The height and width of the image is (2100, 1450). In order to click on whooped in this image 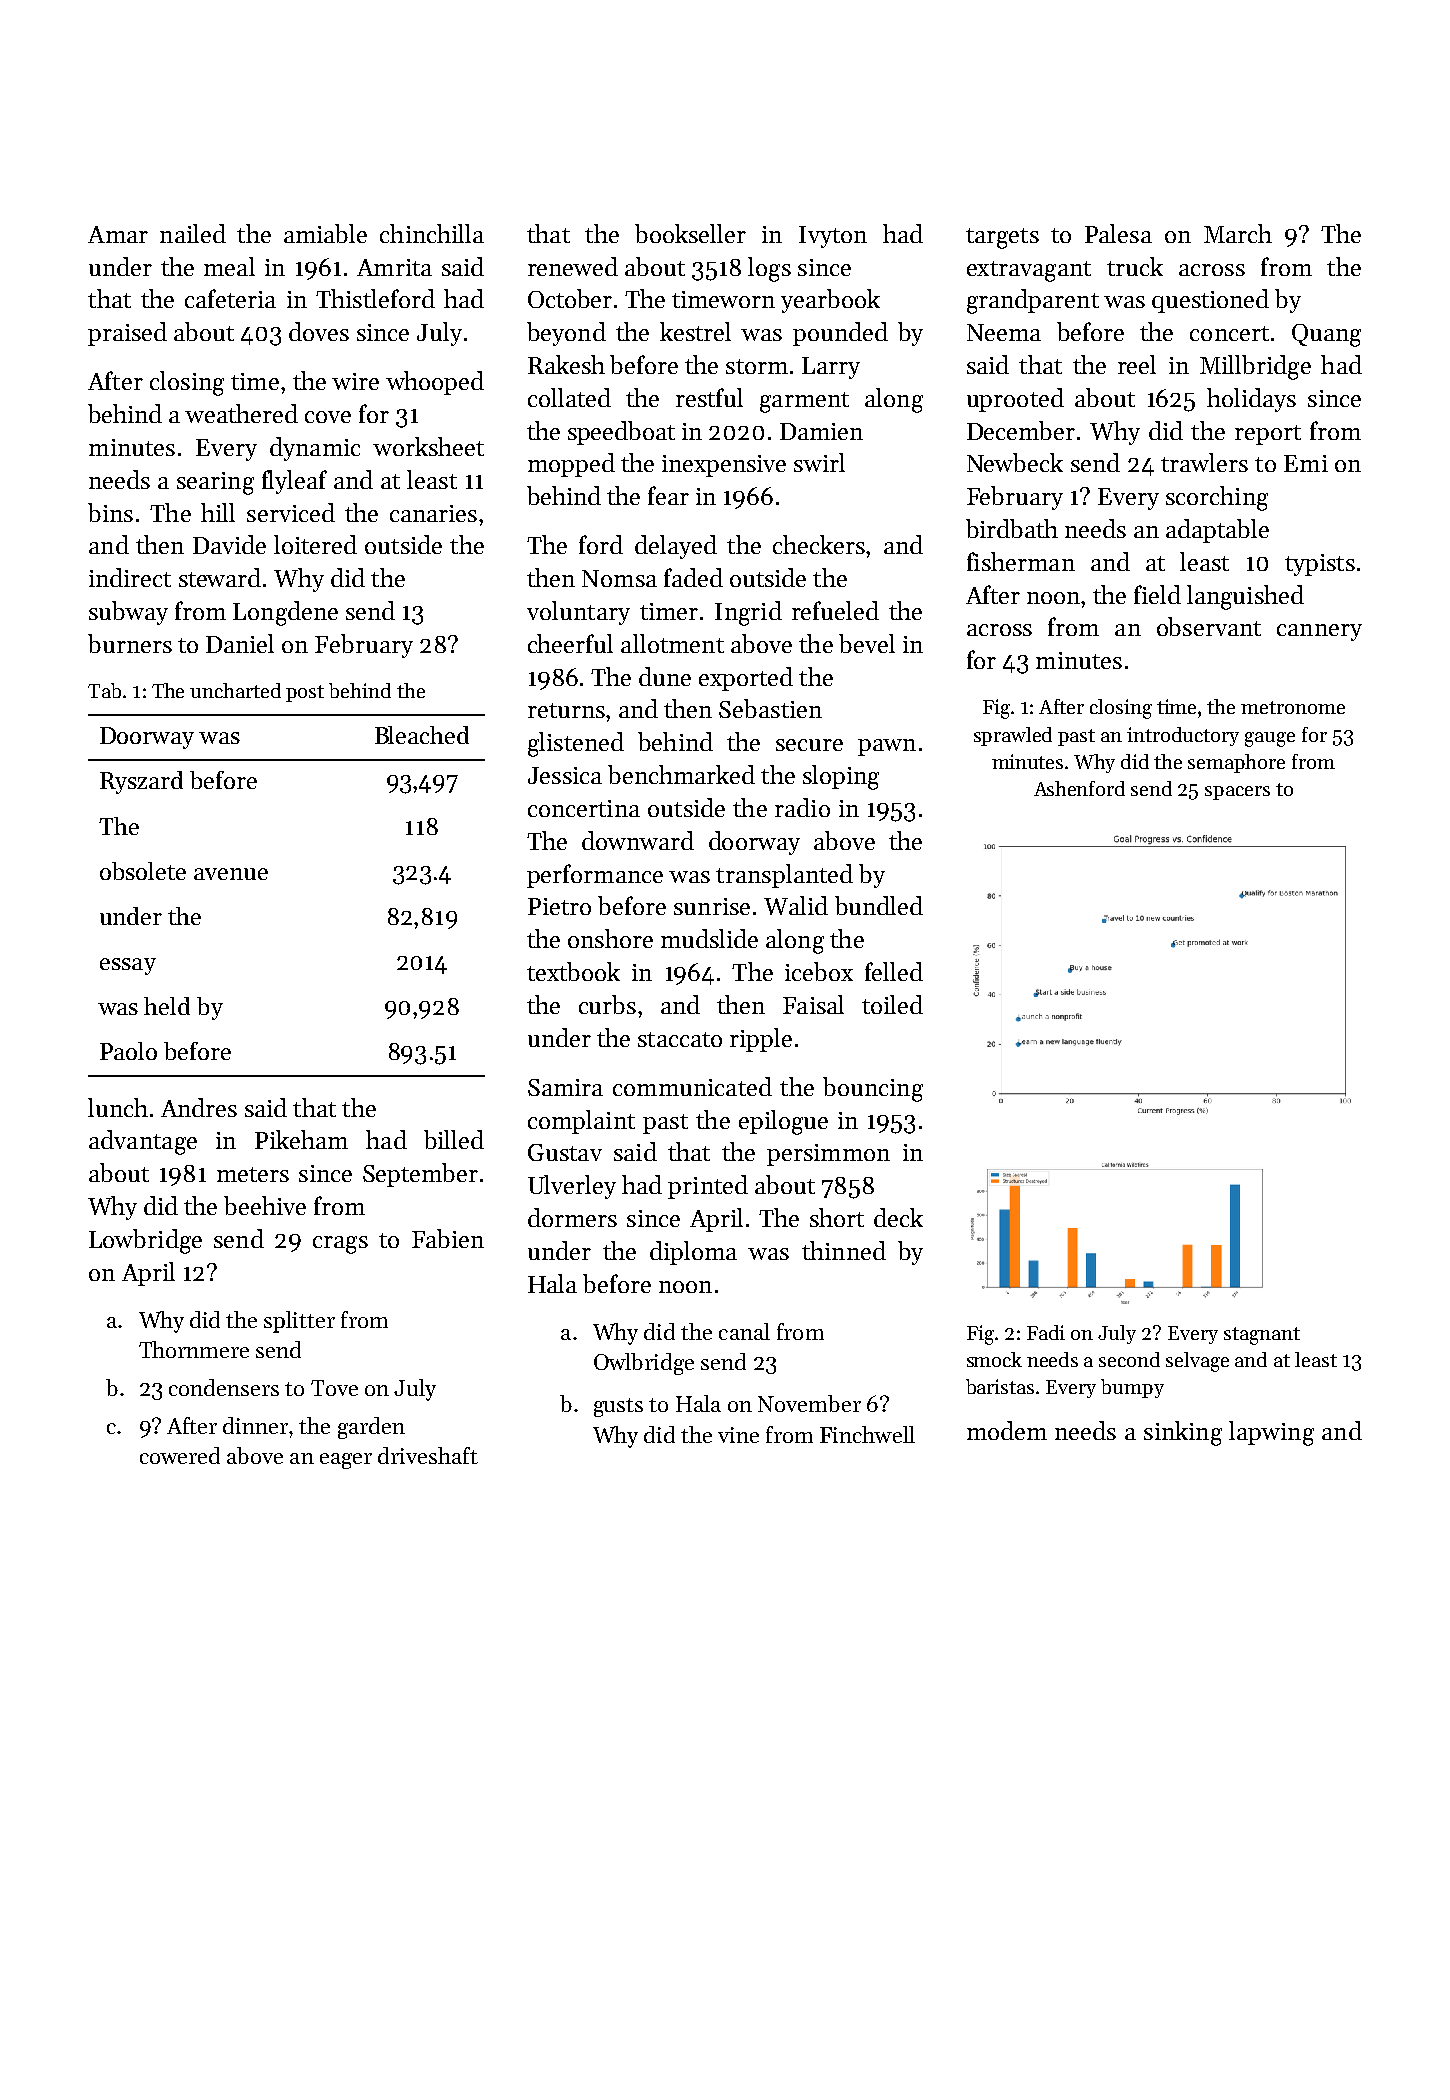, I will do `click(435, 383)`.
